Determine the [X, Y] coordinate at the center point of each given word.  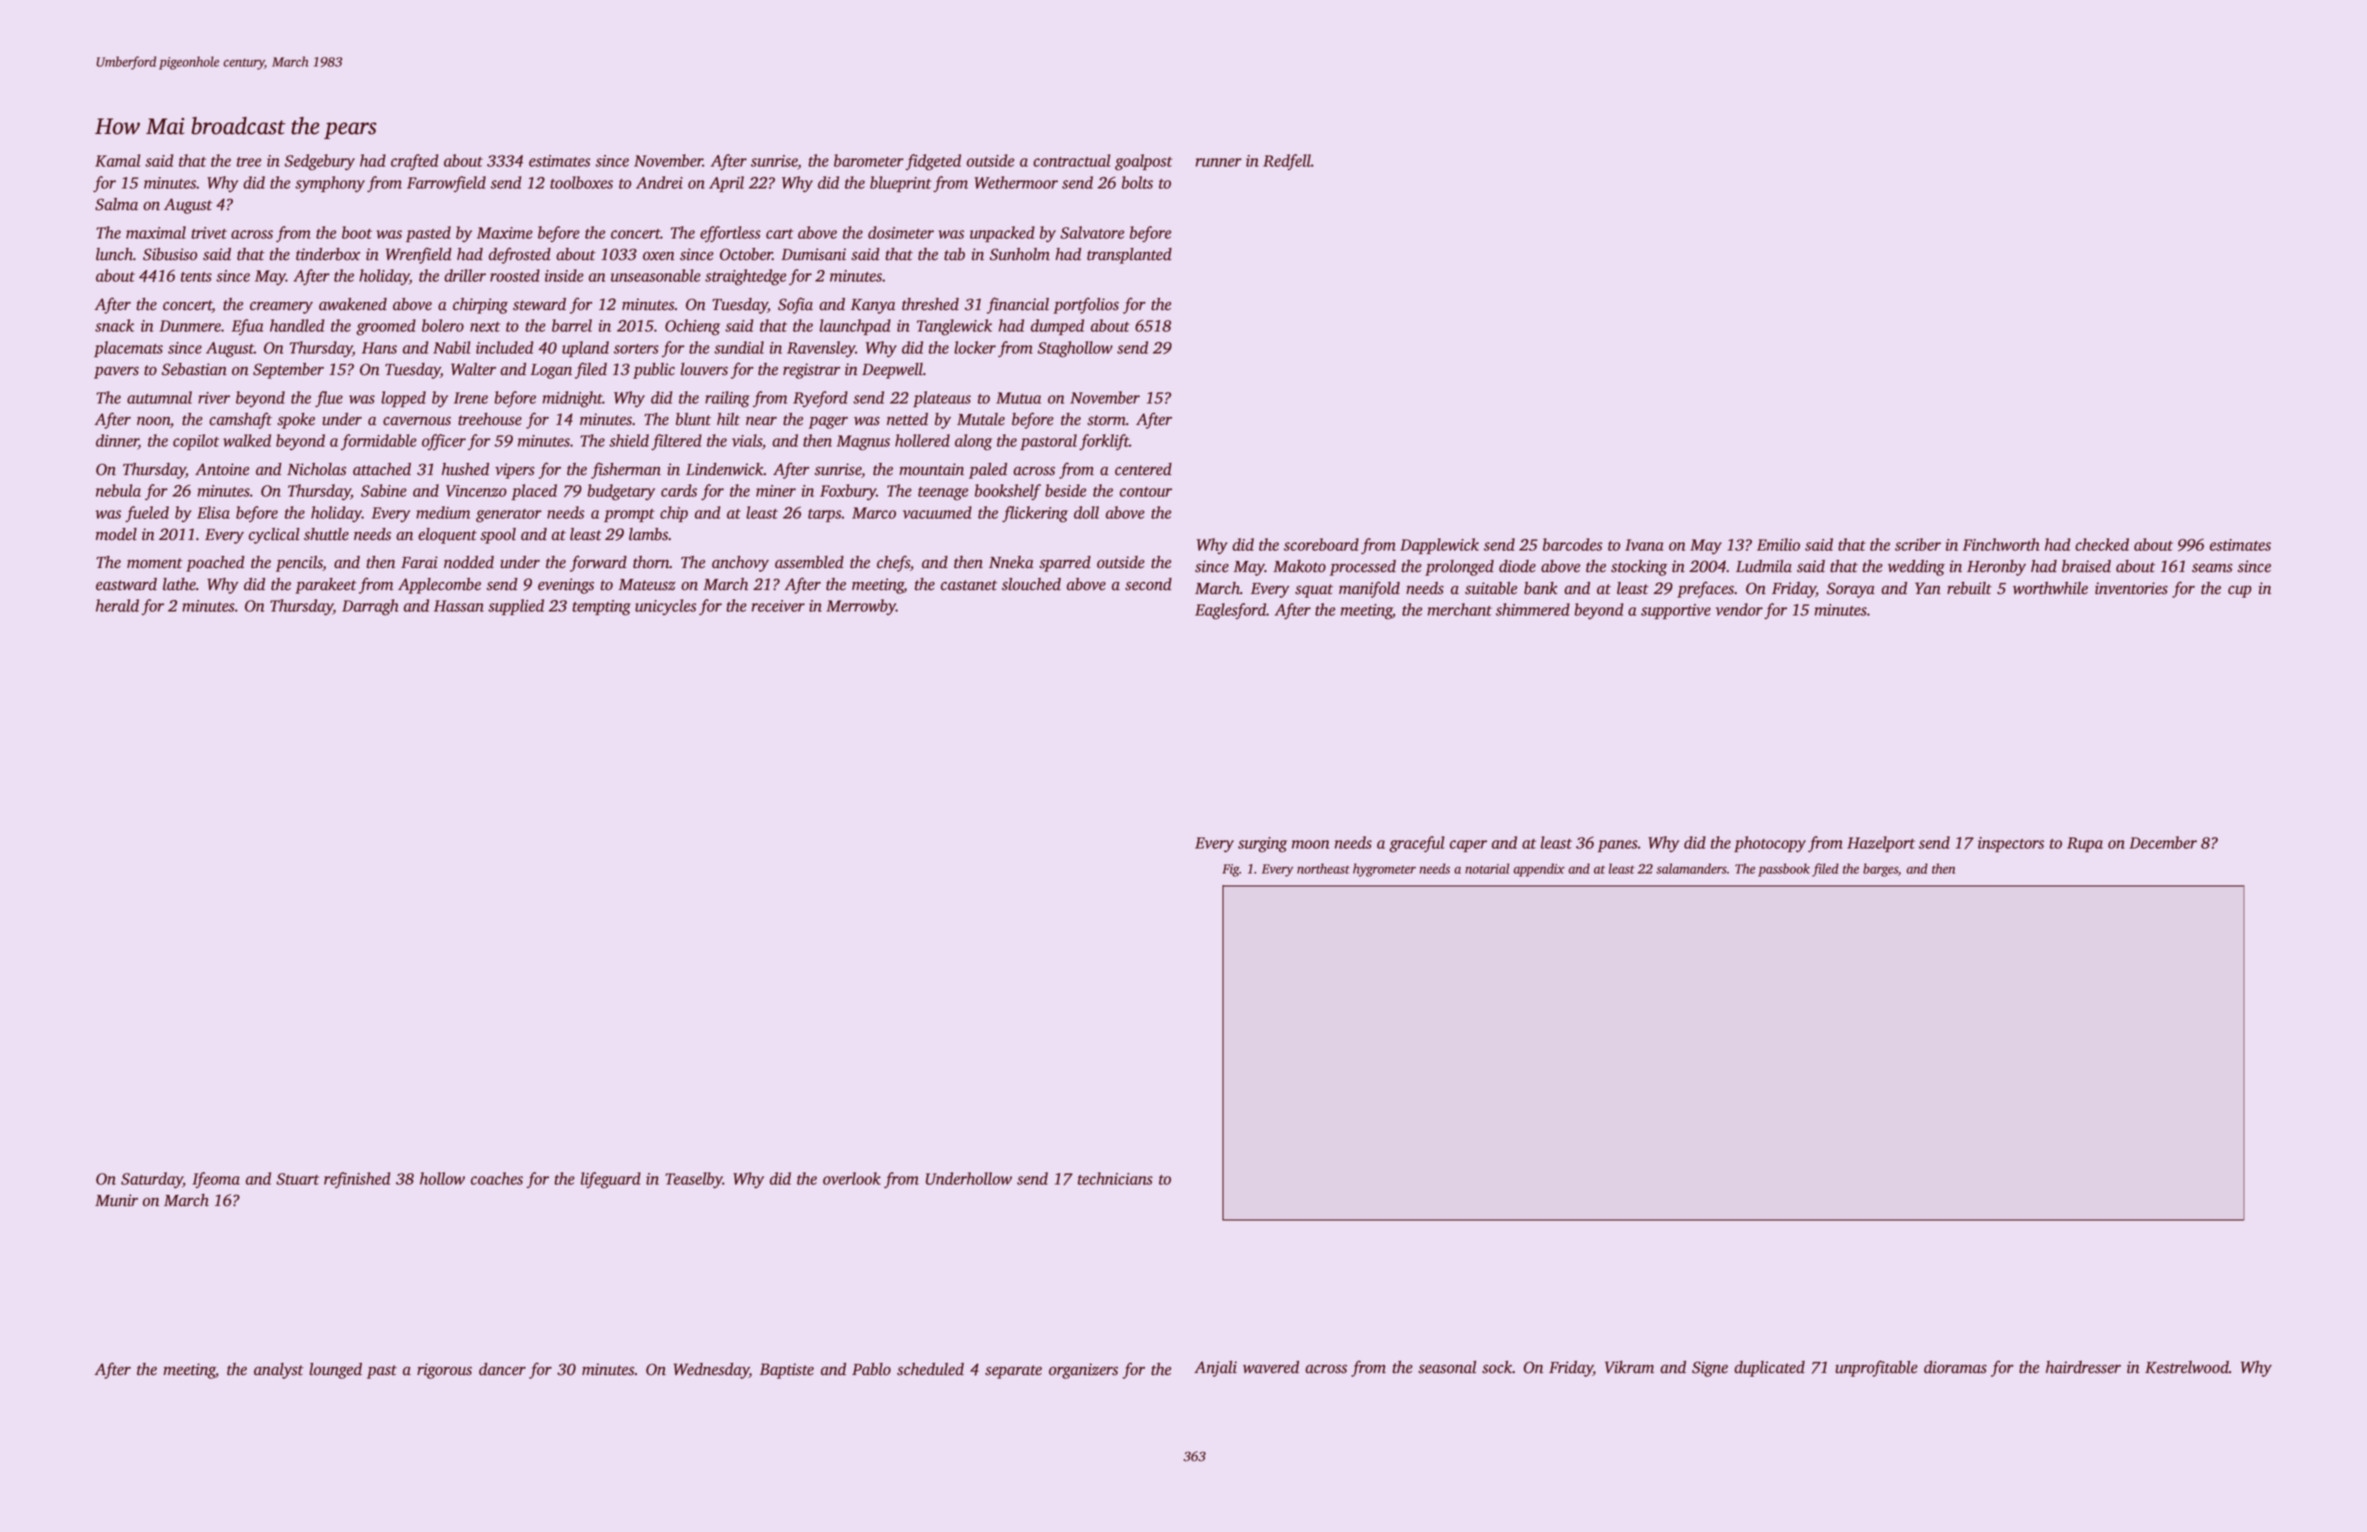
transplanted [1129, 256]
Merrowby [861, 607]
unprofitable [1876, 1368]
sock [1497, 1367]
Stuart [297, 1179]
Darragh [370, 607]
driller [465, 275]
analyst [279, 1371]
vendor [1739, 609]
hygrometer [1384, 870]
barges [1880, 870]
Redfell [1287, 162]
